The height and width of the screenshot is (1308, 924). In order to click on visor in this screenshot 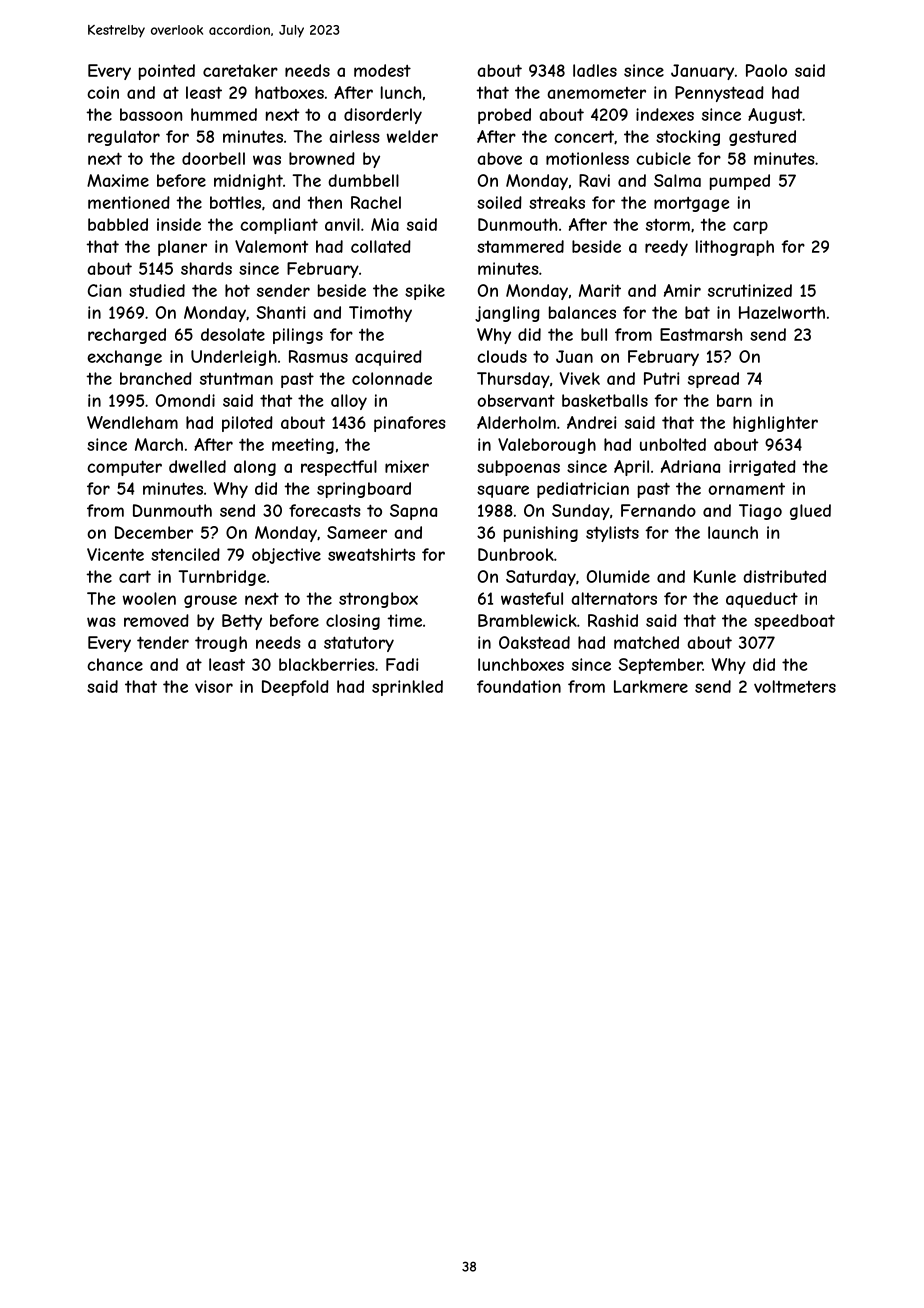, I will do `click(214, 686)`.
